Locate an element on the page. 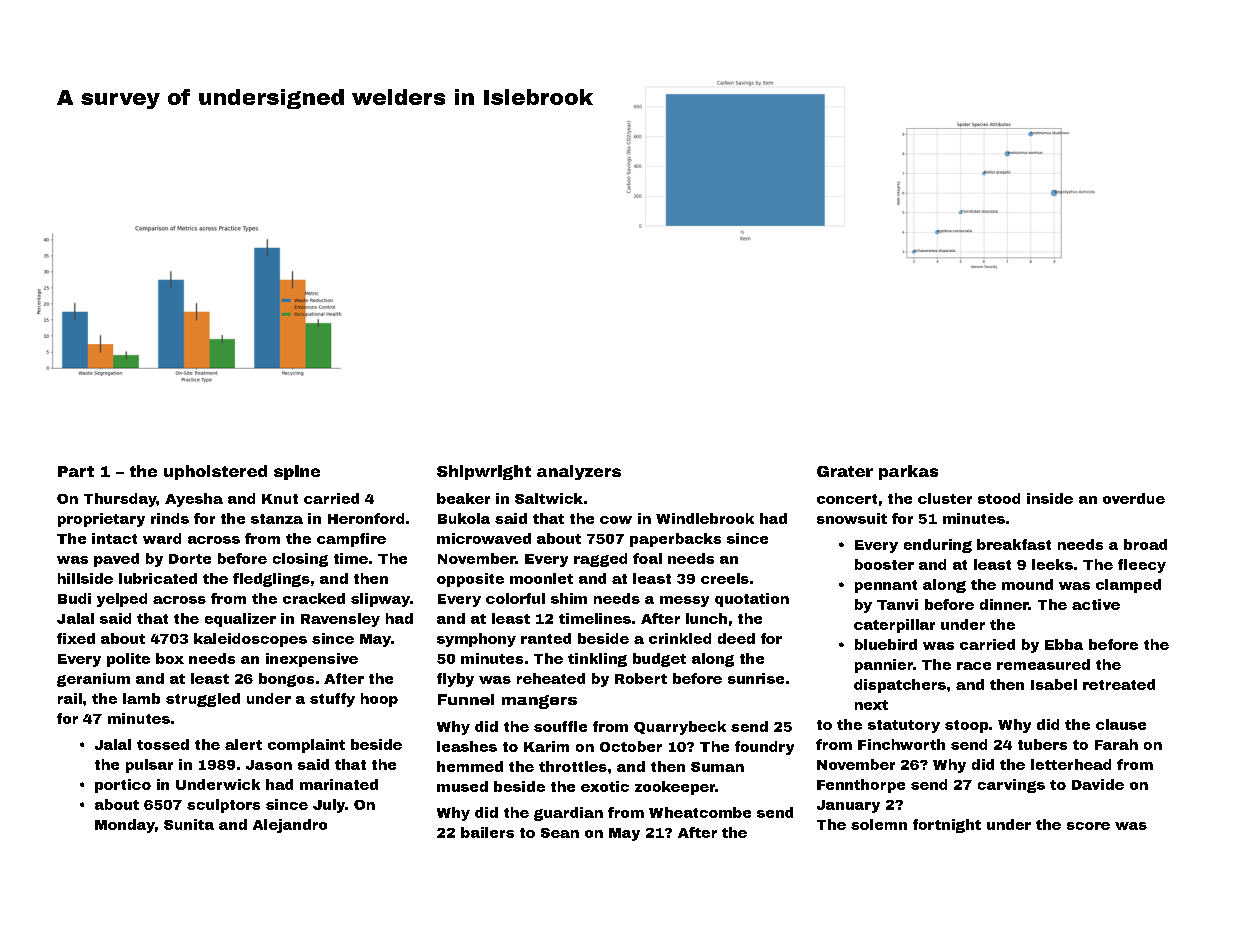  hillside is located at coordinates (85, 578).
